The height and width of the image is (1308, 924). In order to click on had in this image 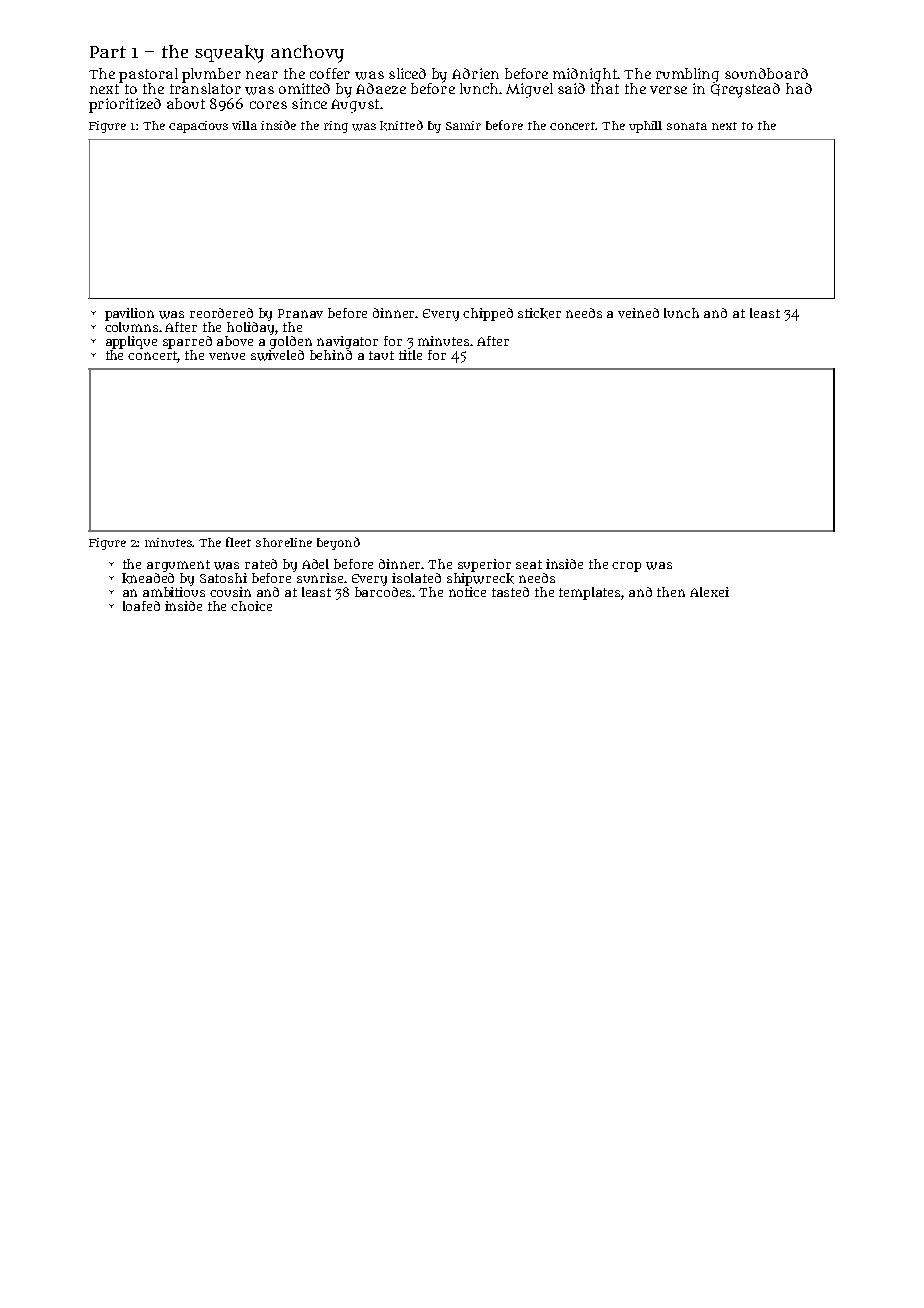, I will do `click(799, 88)`.
